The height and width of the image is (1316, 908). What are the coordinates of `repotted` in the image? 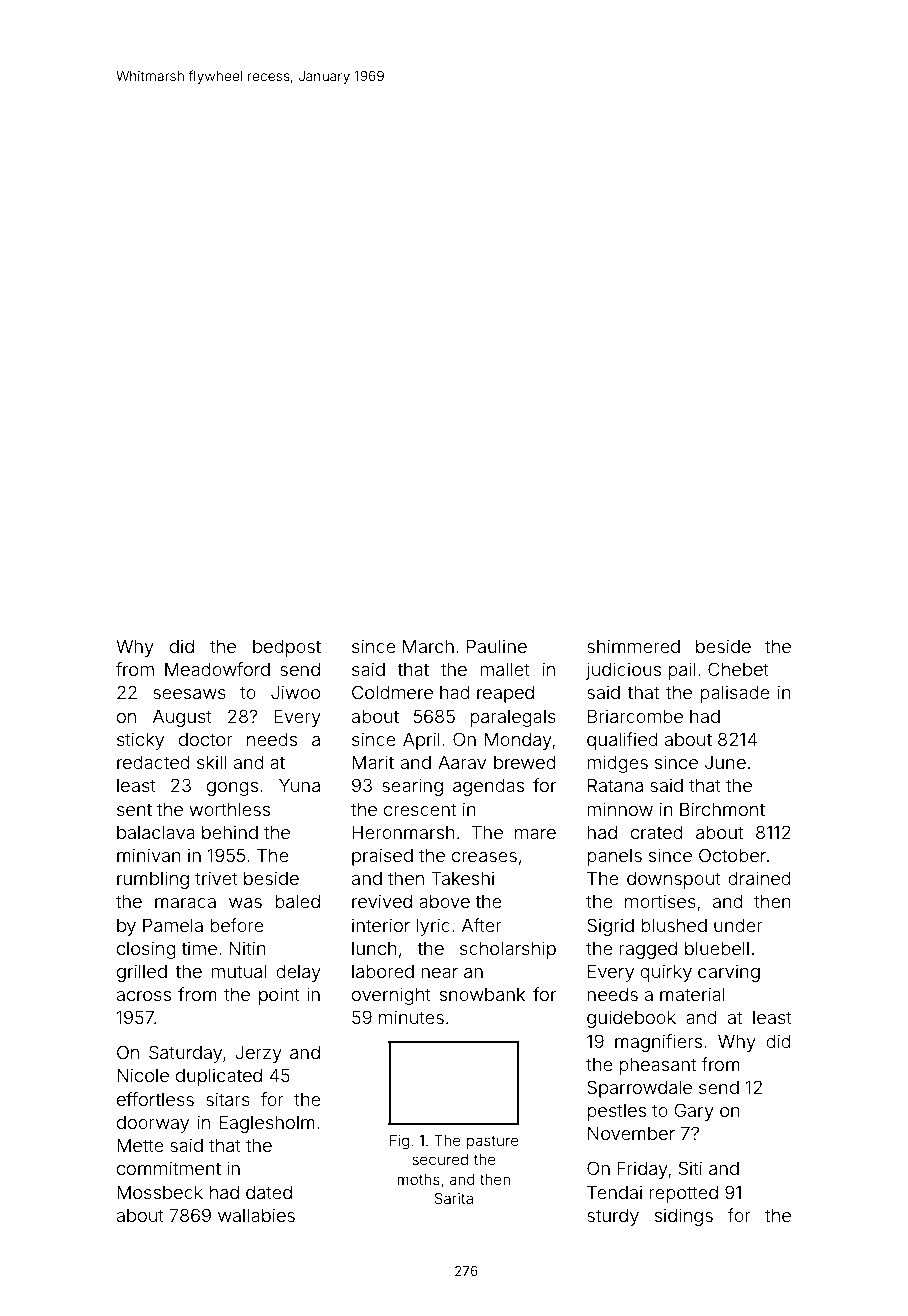 It's located at (684, 1194).
